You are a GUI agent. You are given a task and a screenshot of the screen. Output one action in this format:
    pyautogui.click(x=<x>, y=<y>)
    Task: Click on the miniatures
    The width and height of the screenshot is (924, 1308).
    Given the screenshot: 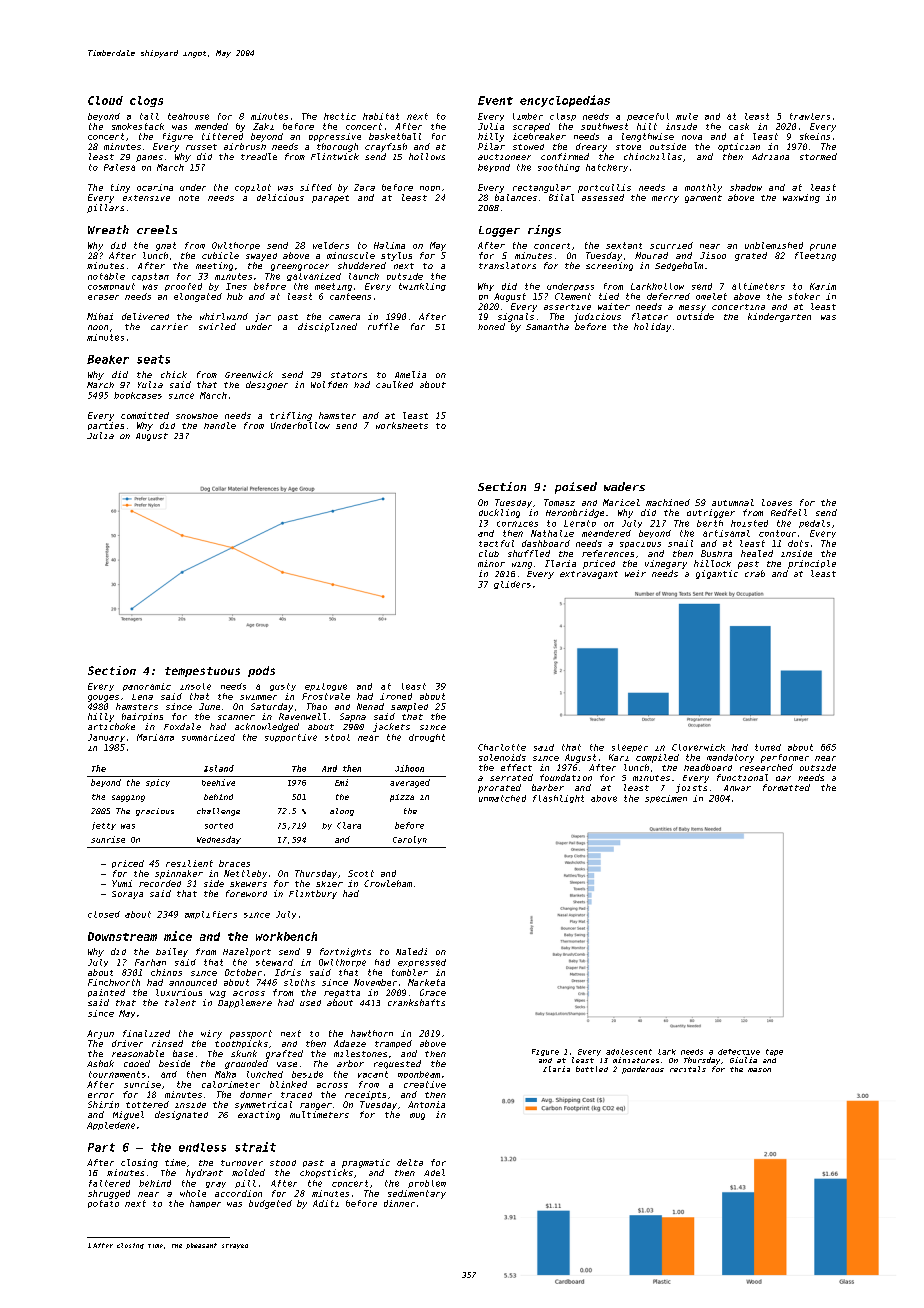 What is the action you would take?
    pyautogui.click(x=636, y=1060)
